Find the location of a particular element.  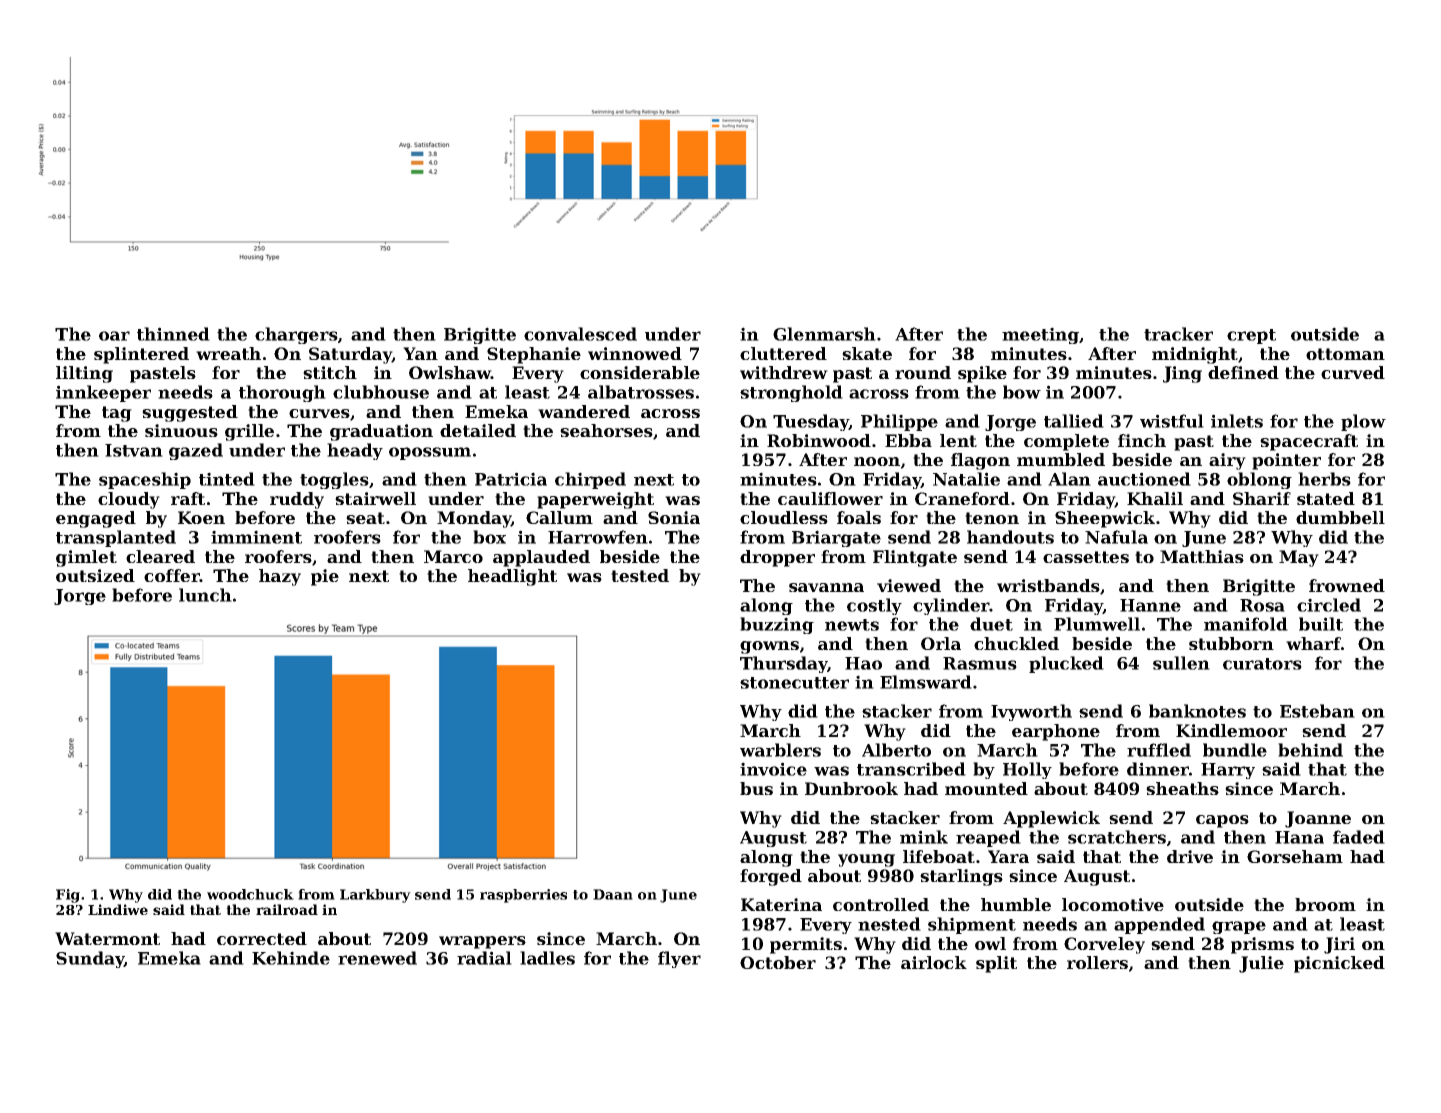

picnicked is located at coordinates (1339, 964).
